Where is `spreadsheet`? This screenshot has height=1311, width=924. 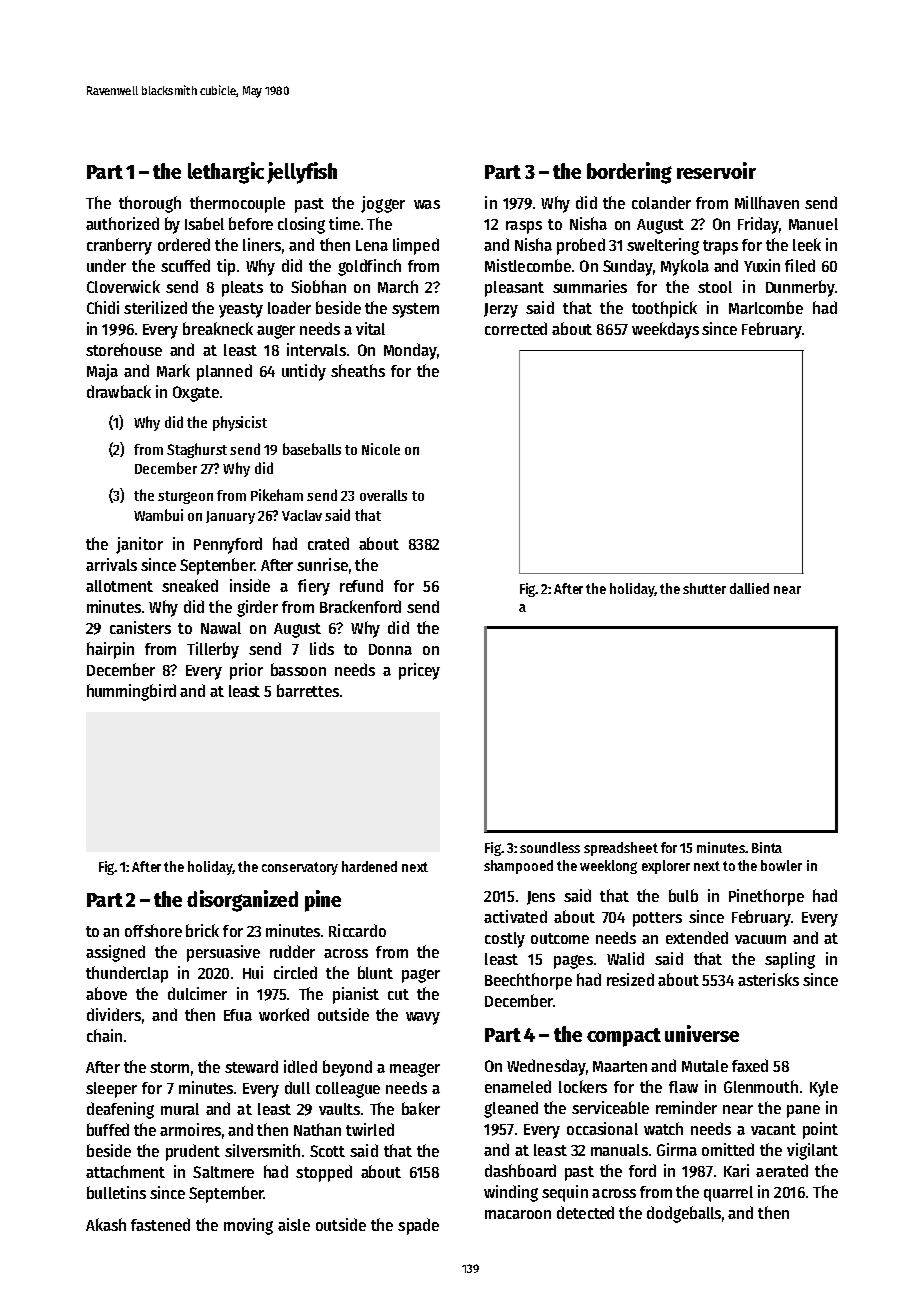 spreadsheet is located at coordinates (621, 849).
